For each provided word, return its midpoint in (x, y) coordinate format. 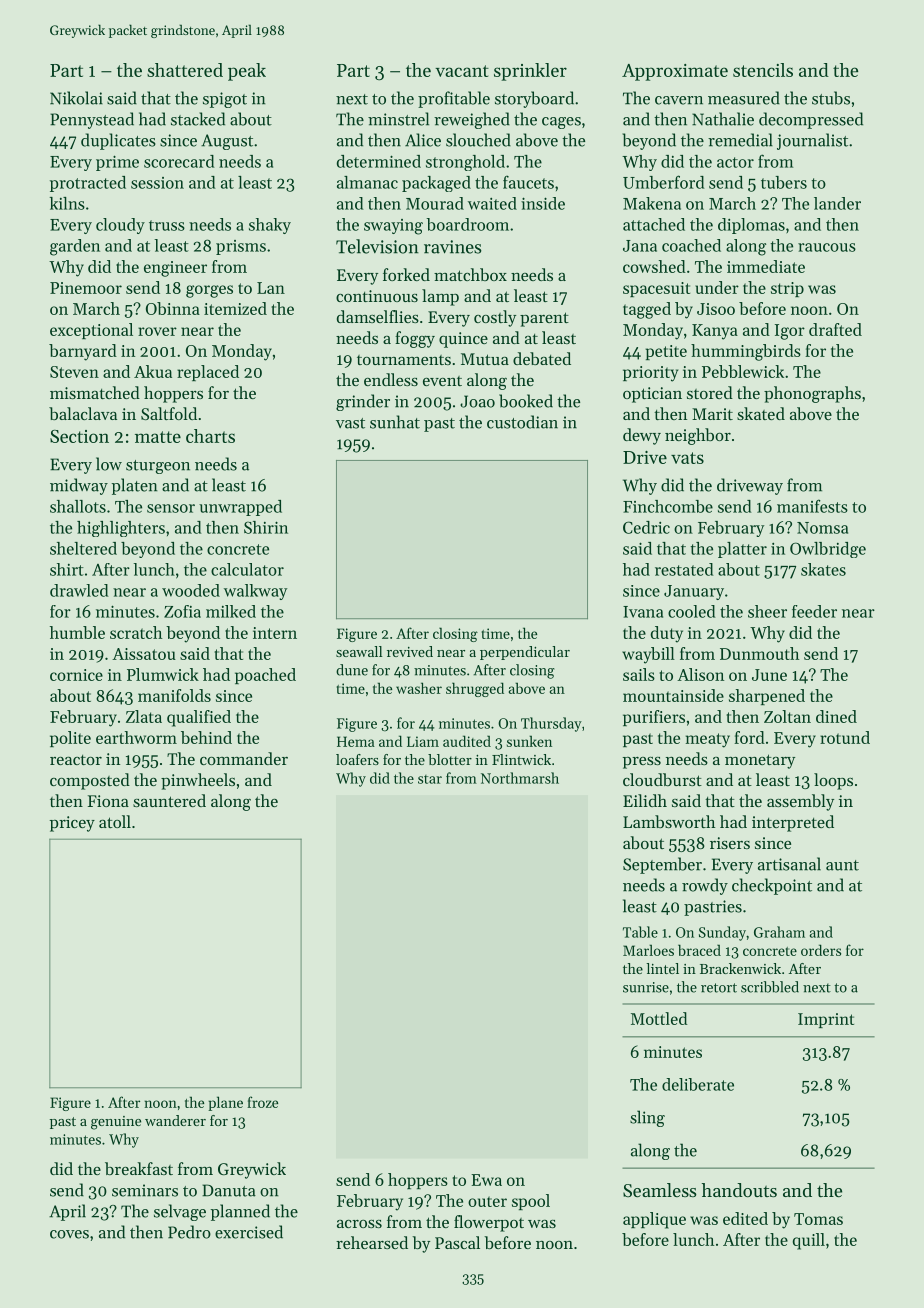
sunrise (646, 987)
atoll (115, 821)
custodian (522, 422)
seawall (359, 651)
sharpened (767, 697)
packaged (436, 184)
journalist (812, 141)
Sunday (722, 933)
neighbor (698, 436)
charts (210, 436)
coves (69, 1234)
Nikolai (76, 98)
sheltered (83, 548)
